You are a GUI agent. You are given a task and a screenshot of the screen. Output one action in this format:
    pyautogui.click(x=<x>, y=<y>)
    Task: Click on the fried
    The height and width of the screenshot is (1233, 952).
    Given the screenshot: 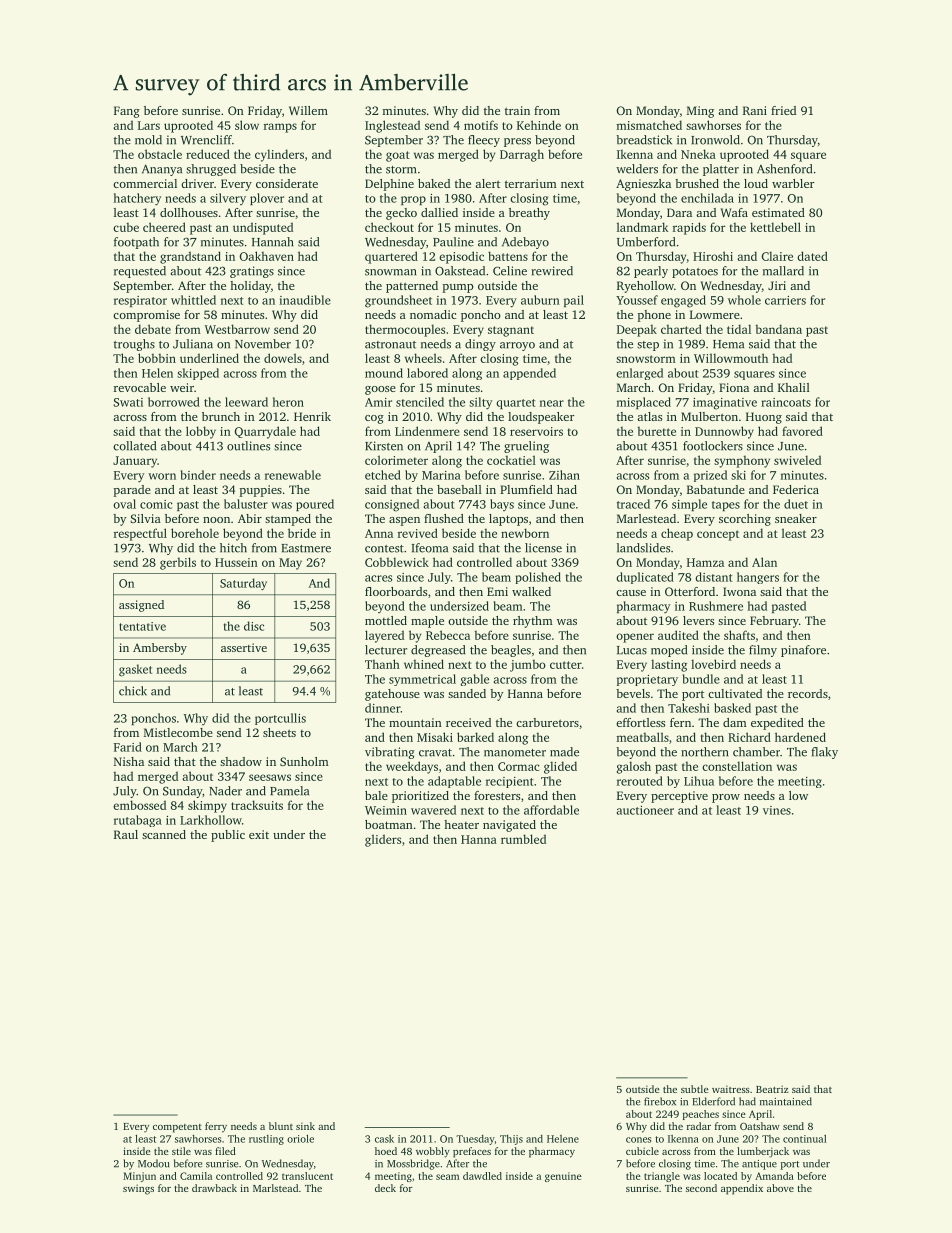 What is the action you would take?
    pyautogui.click(x=783, y=110)
